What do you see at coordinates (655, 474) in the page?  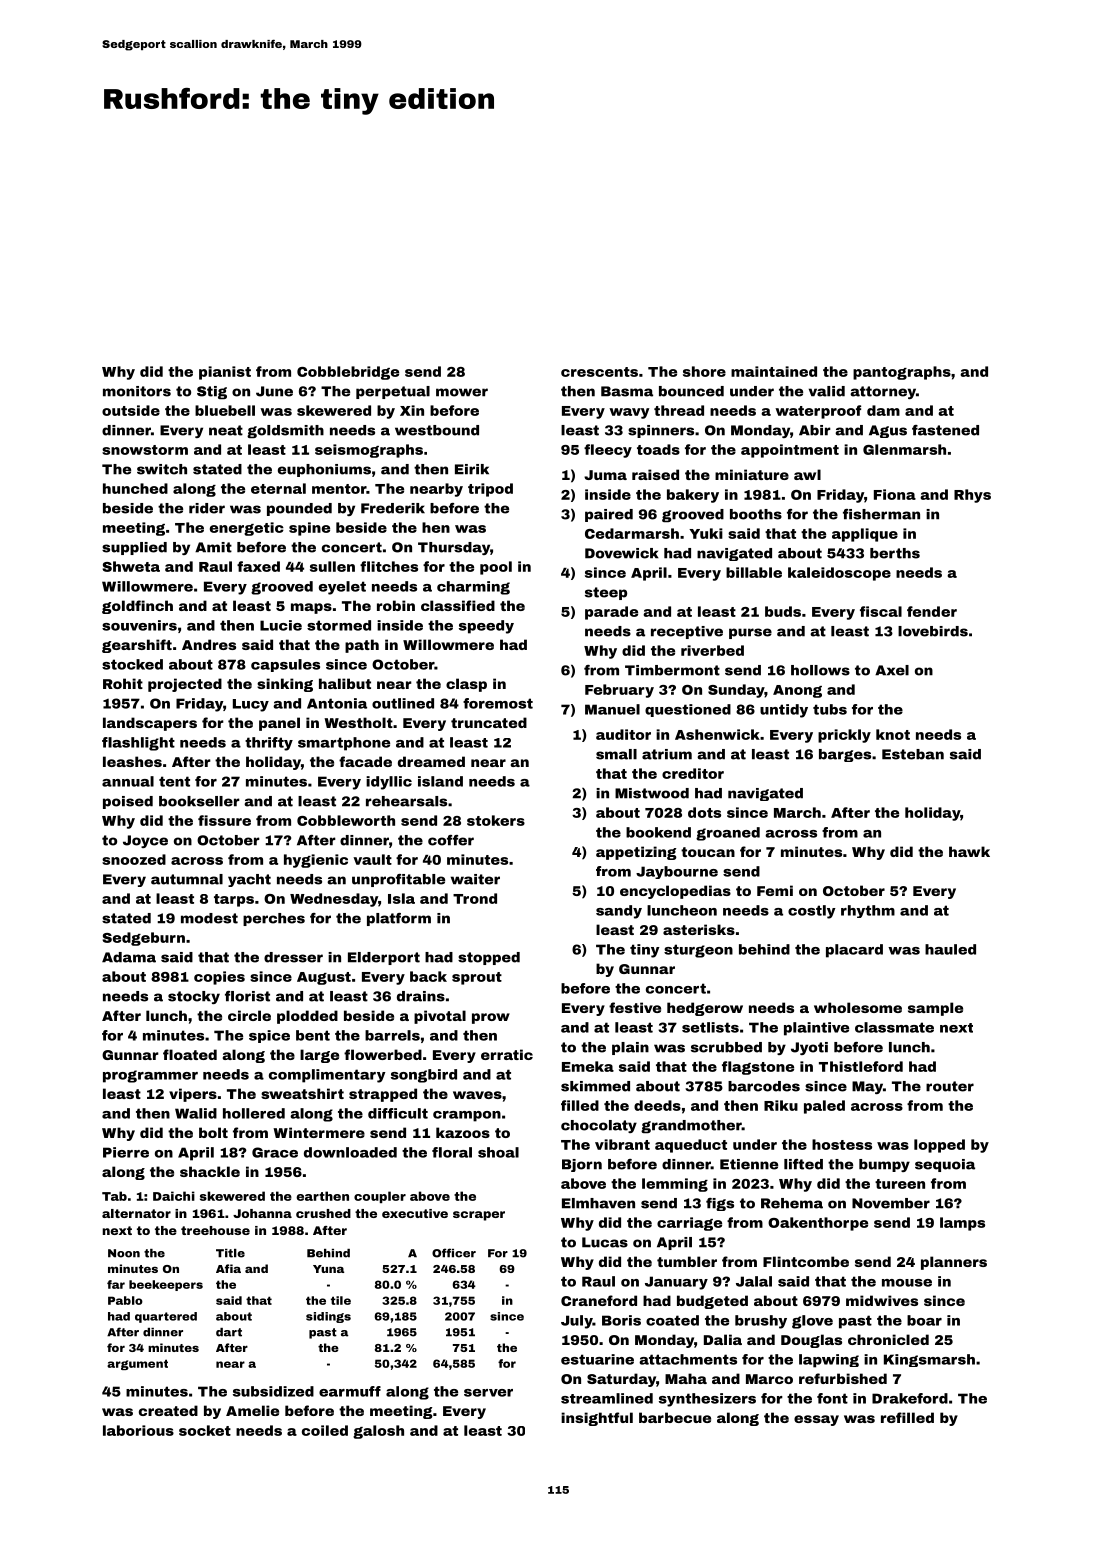 I see `raised` at bounding box center [655, 474].
